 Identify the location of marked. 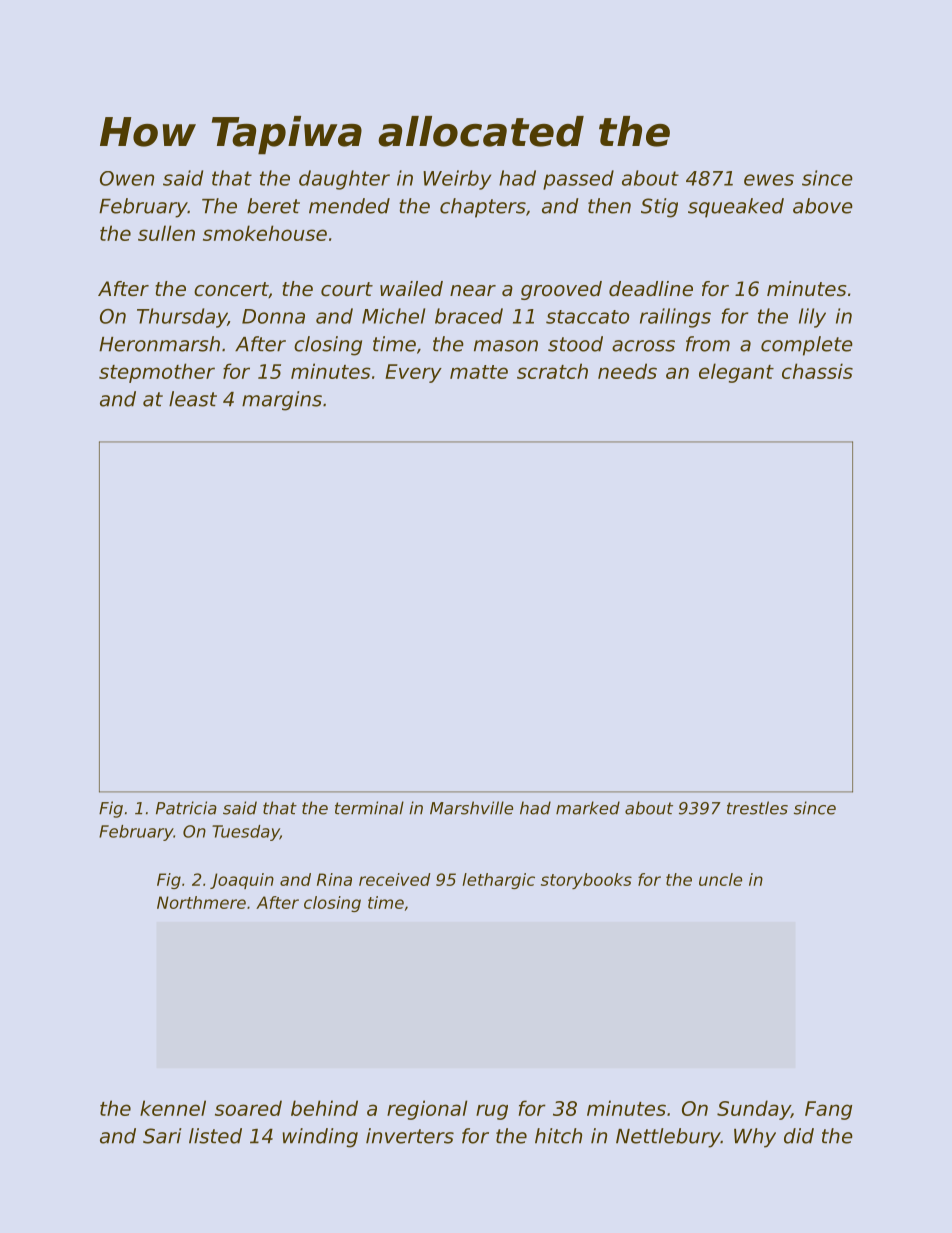
(588, 808).
